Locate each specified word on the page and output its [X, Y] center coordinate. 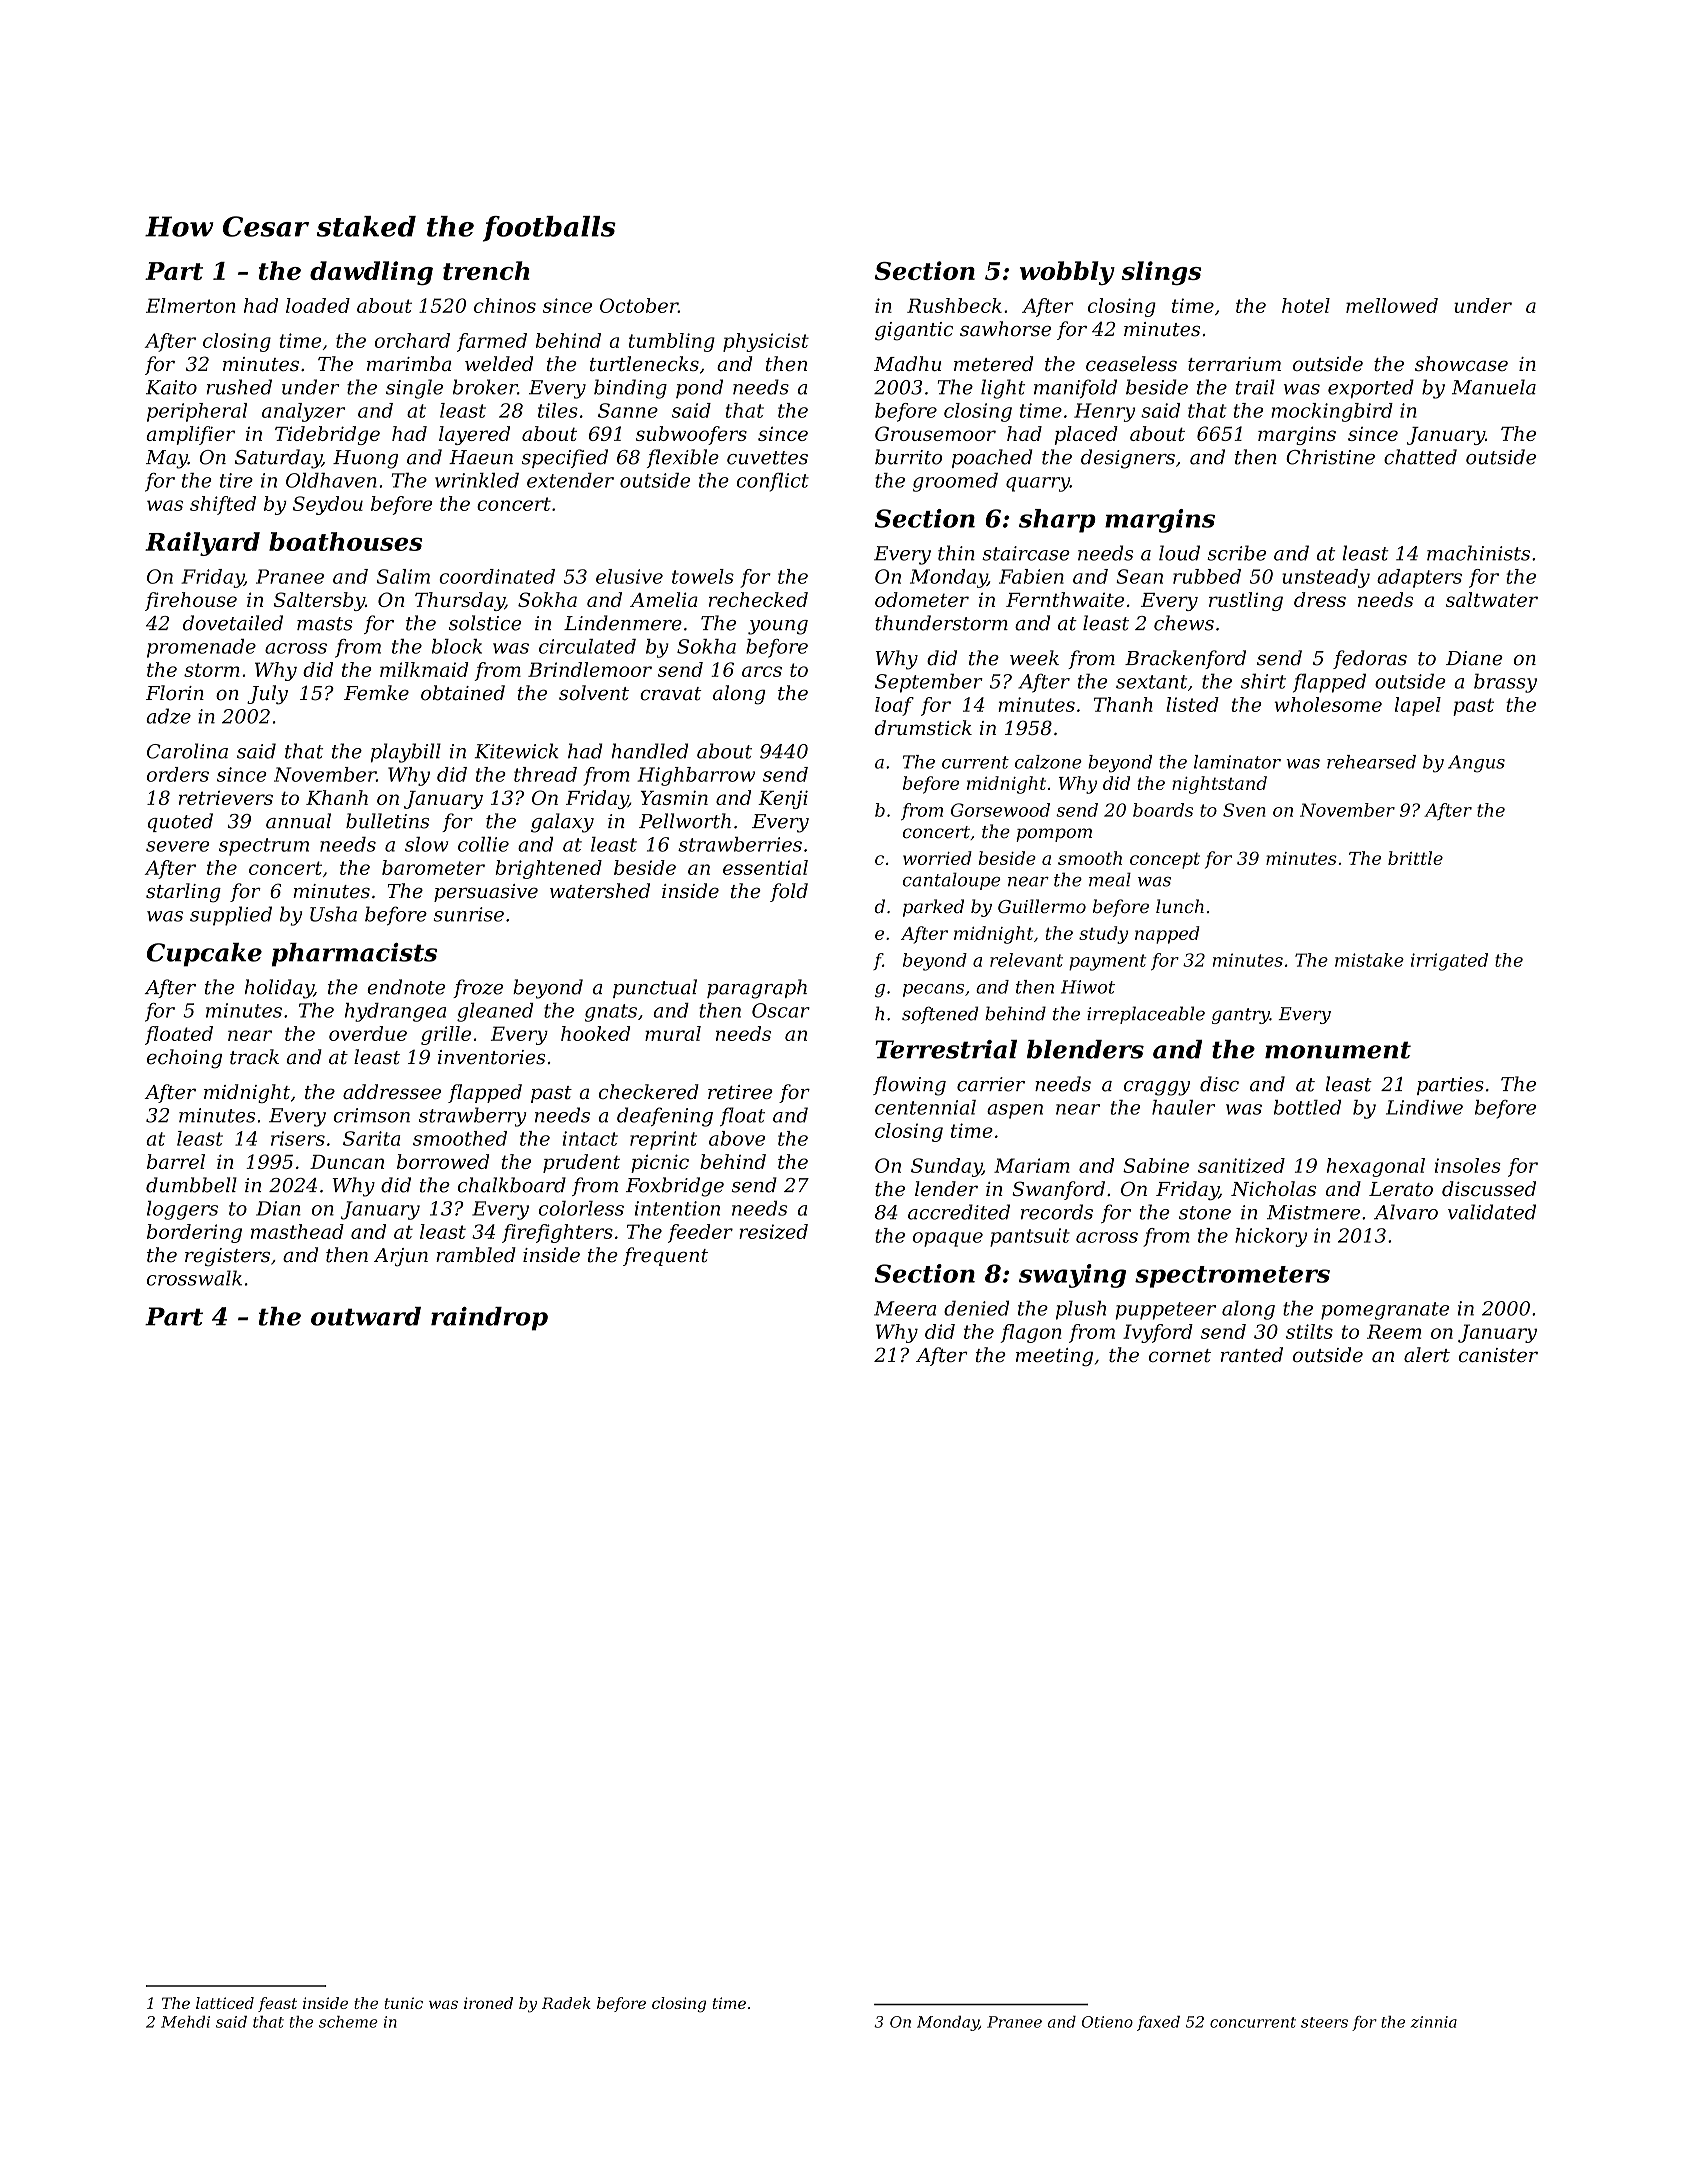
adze [168, 716]
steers [1324, 2022]
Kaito [171, 387]
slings [1161, 273]
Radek [566, 2003]
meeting [1054, 1357]
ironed [488, 2003]
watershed [600, 891]
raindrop [489, 1319]
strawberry [472, 1117]
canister [1498, 1355]
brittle [1415, 858]
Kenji [783, 799]
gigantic [914, 331]
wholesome [1328, 704]
